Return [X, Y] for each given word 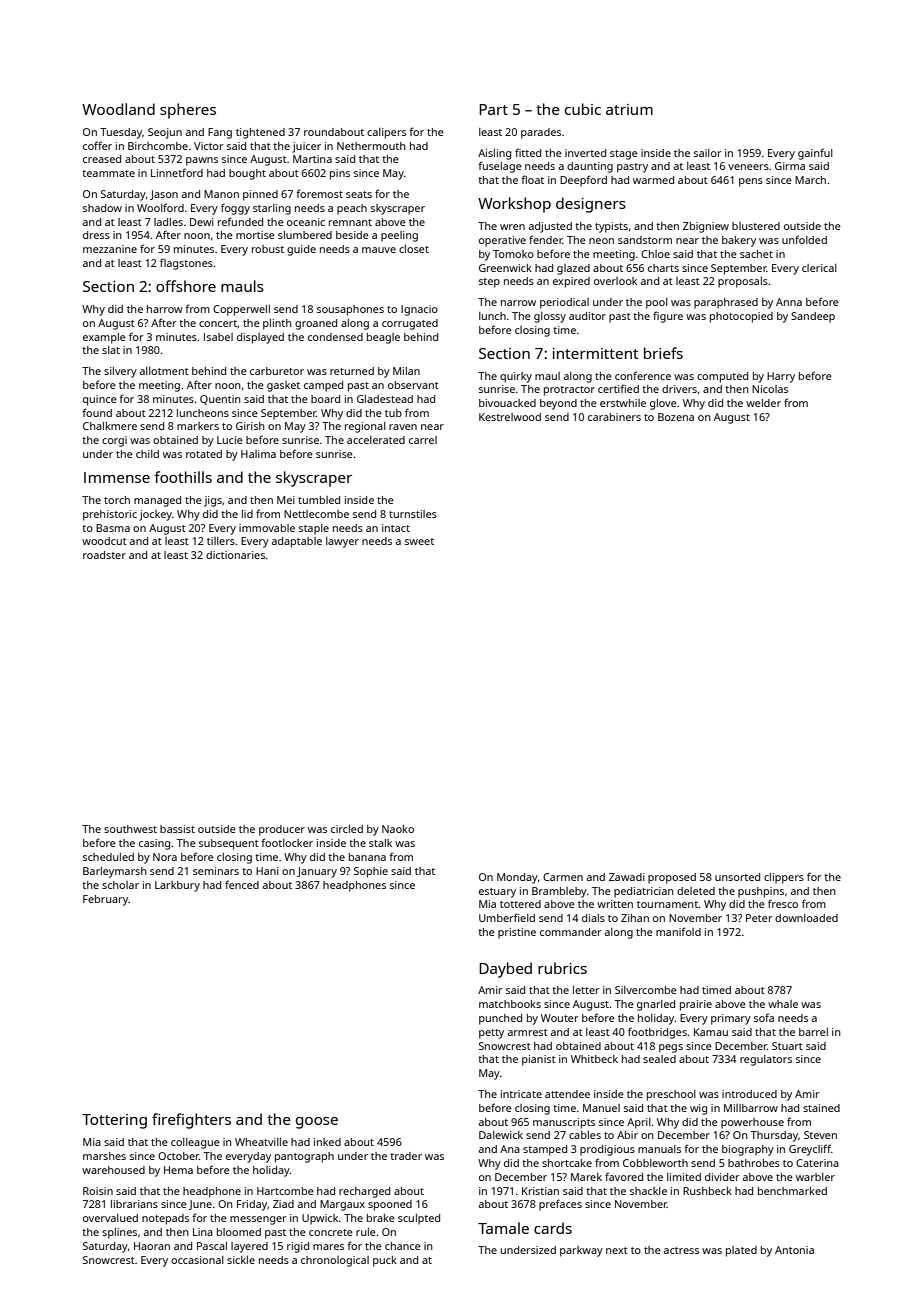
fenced [242, 884]
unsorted [737, 877]
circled [347, 829]
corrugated [410, 324]
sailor [708, 153]
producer [282, 830]
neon [601, 241]
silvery [120, 372]
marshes [104, 1156]
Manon [221, 194]
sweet [419, 541]
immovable [267, 528]
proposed [672, 878]
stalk [380, 843]
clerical [819, 268]
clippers [784, 878]
